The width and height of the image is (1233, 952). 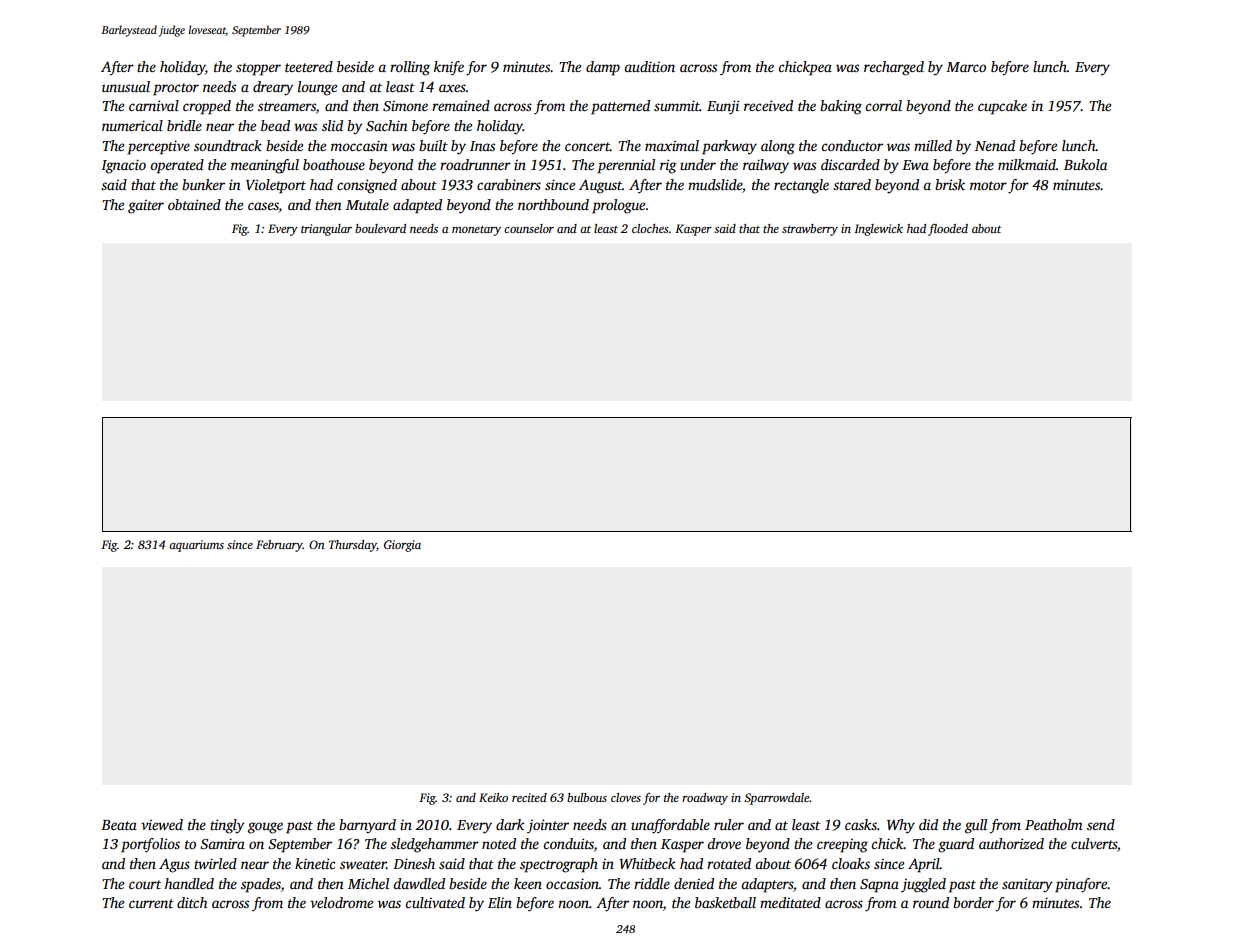 I want to click on Thursday, so click(x=352, y=546).
